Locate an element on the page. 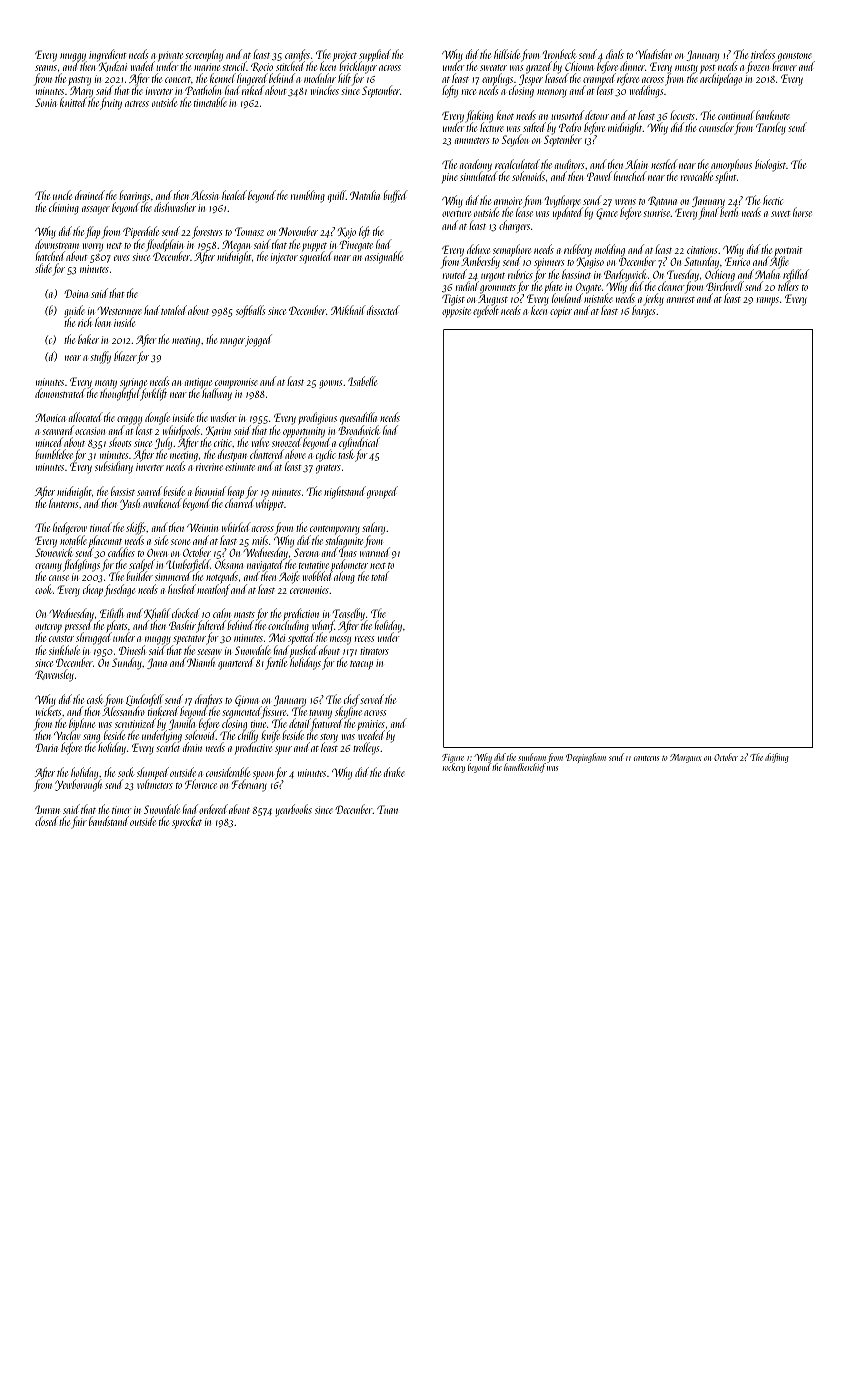  Margaux is located at coordinates (685, 758).
